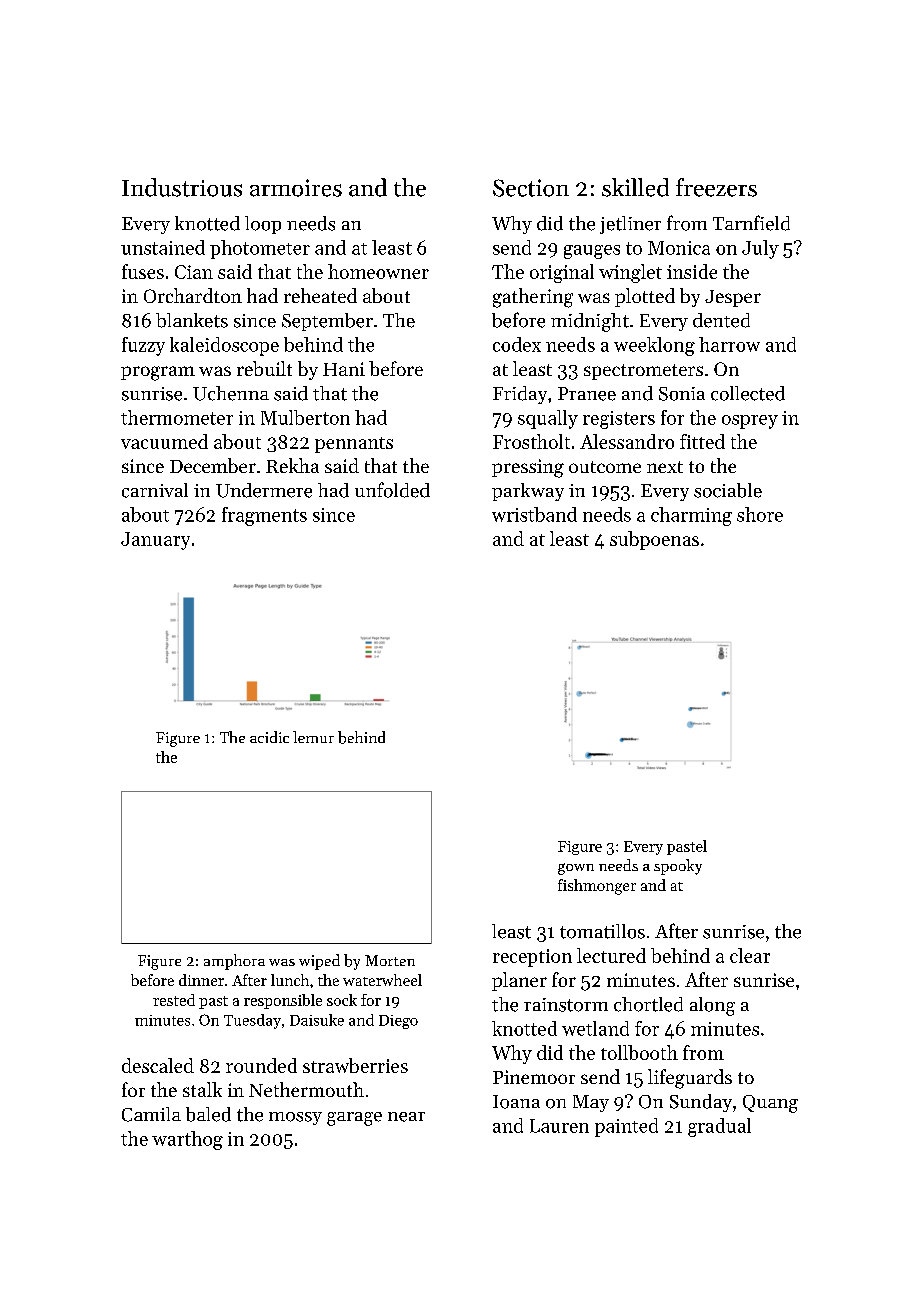 This page has height=1311, width=924. What do you see at coordinates (269, 737) in the page?
I see `acidic` at bounding box center [269, 737].
